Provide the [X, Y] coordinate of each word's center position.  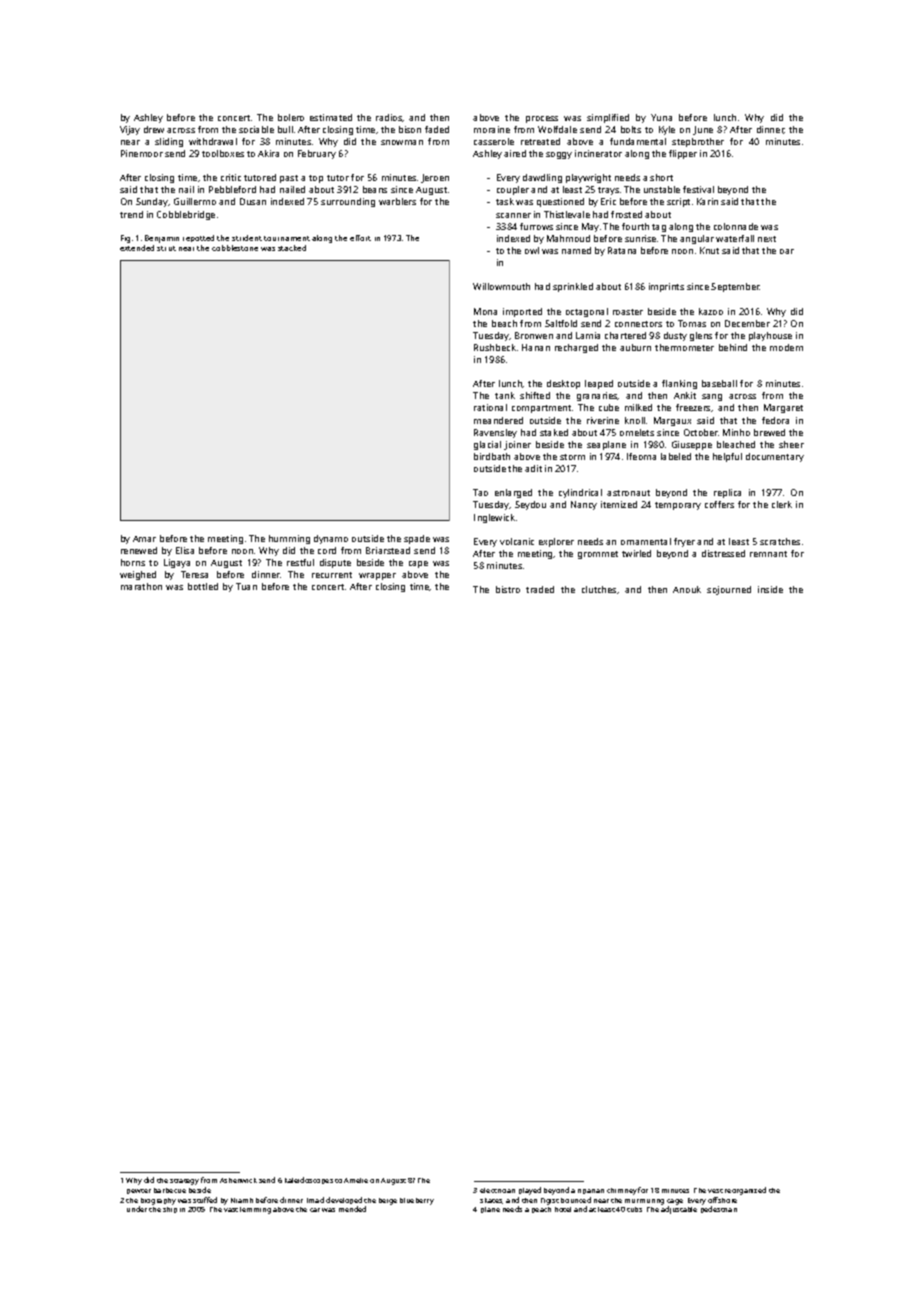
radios [389, 118]
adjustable [679, 1210]
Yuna [661, 117]
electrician [497, 1190]
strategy [184, 1182]
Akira [268, 153]
